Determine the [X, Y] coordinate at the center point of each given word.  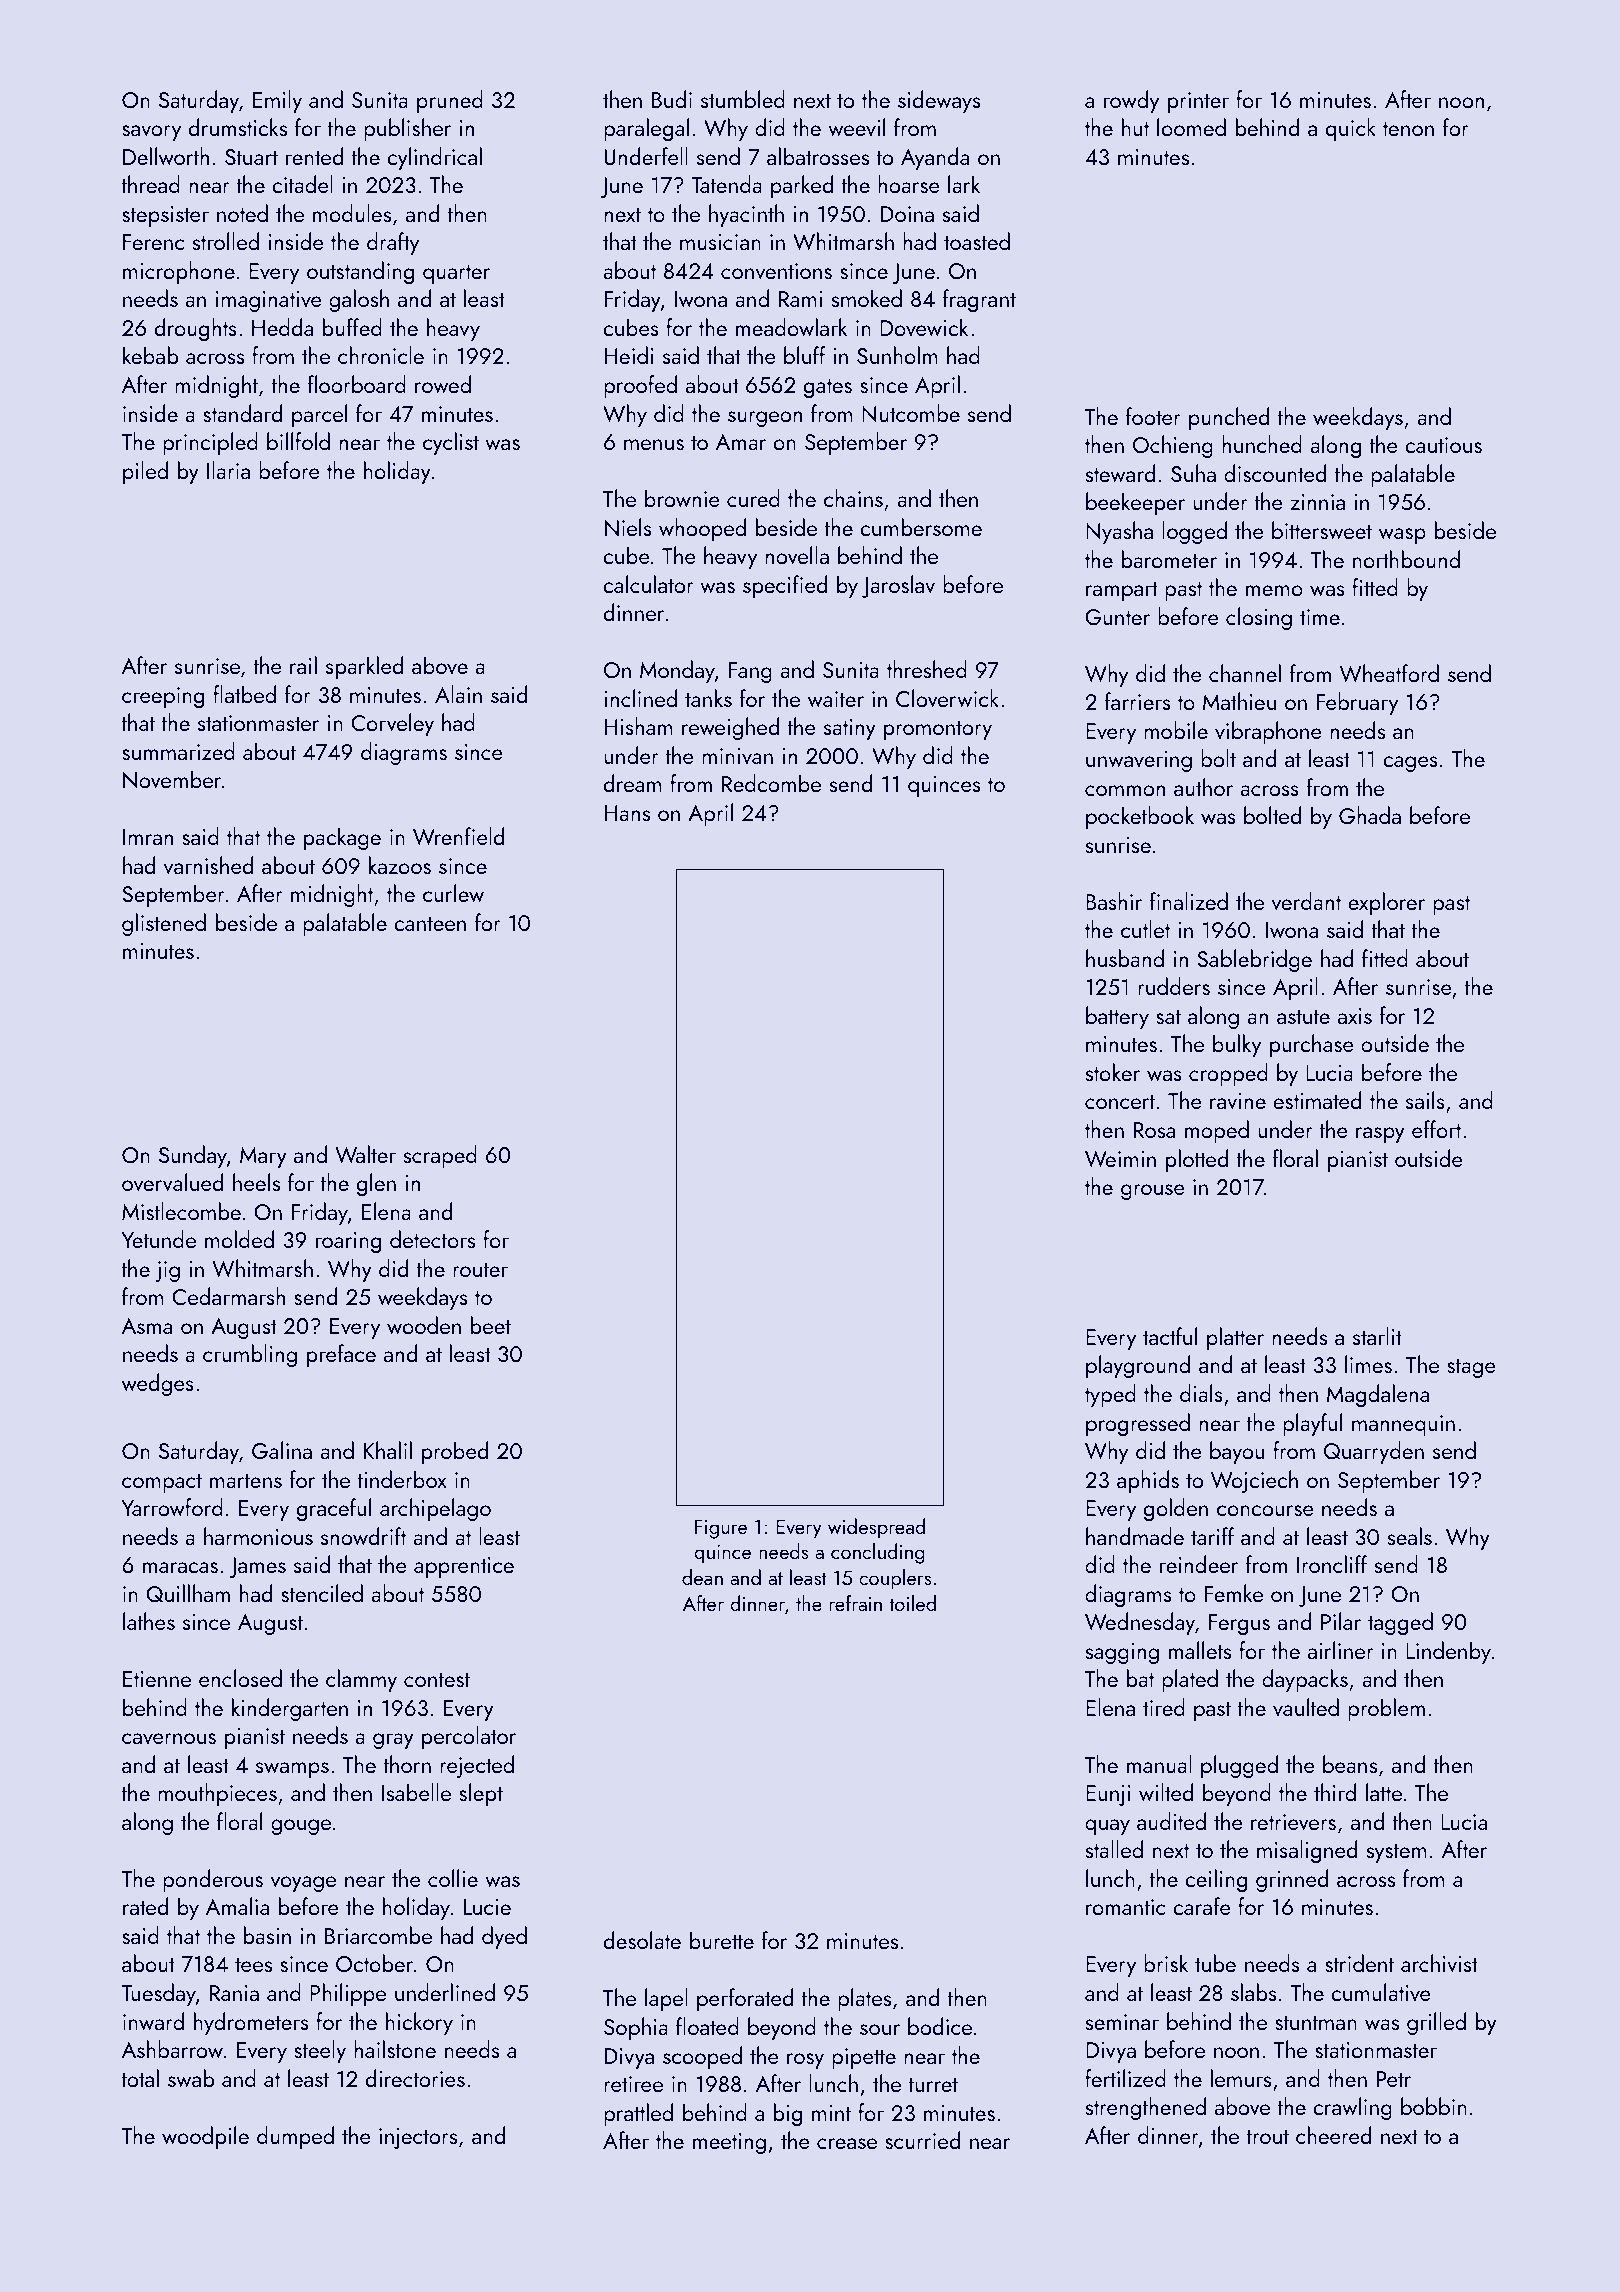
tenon [1408, 129]
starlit [1377, 1336]
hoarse [909, 184]
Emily [277, 101]
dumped [295, 2137]
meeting [729, 2143]
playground [1138, 1366]
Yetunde [159, 1239]
